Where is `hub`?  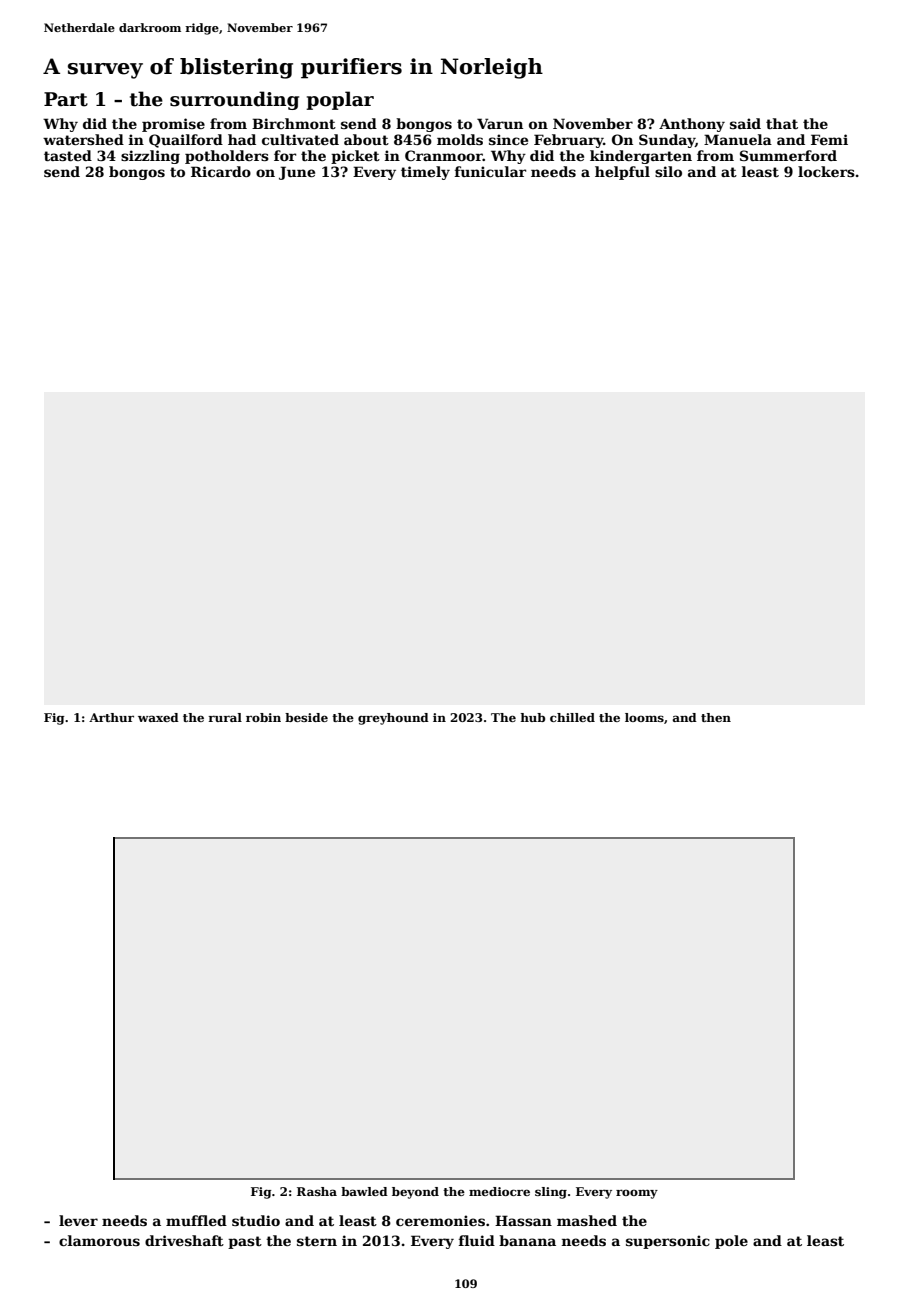
hub is located at coordinates (533, 717).
